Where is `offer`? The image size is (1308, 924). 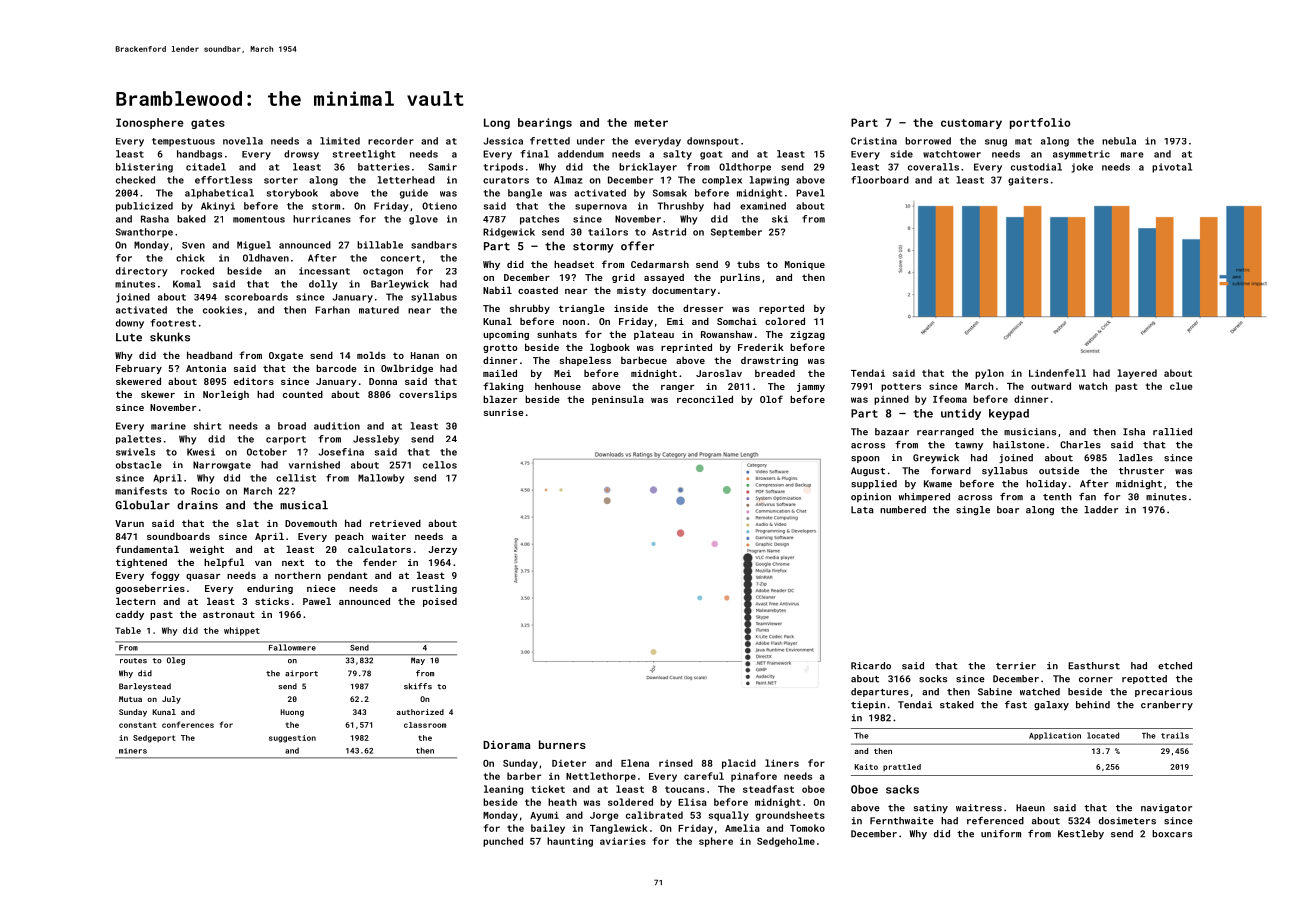 offer is located at coordinates (637, 246).
